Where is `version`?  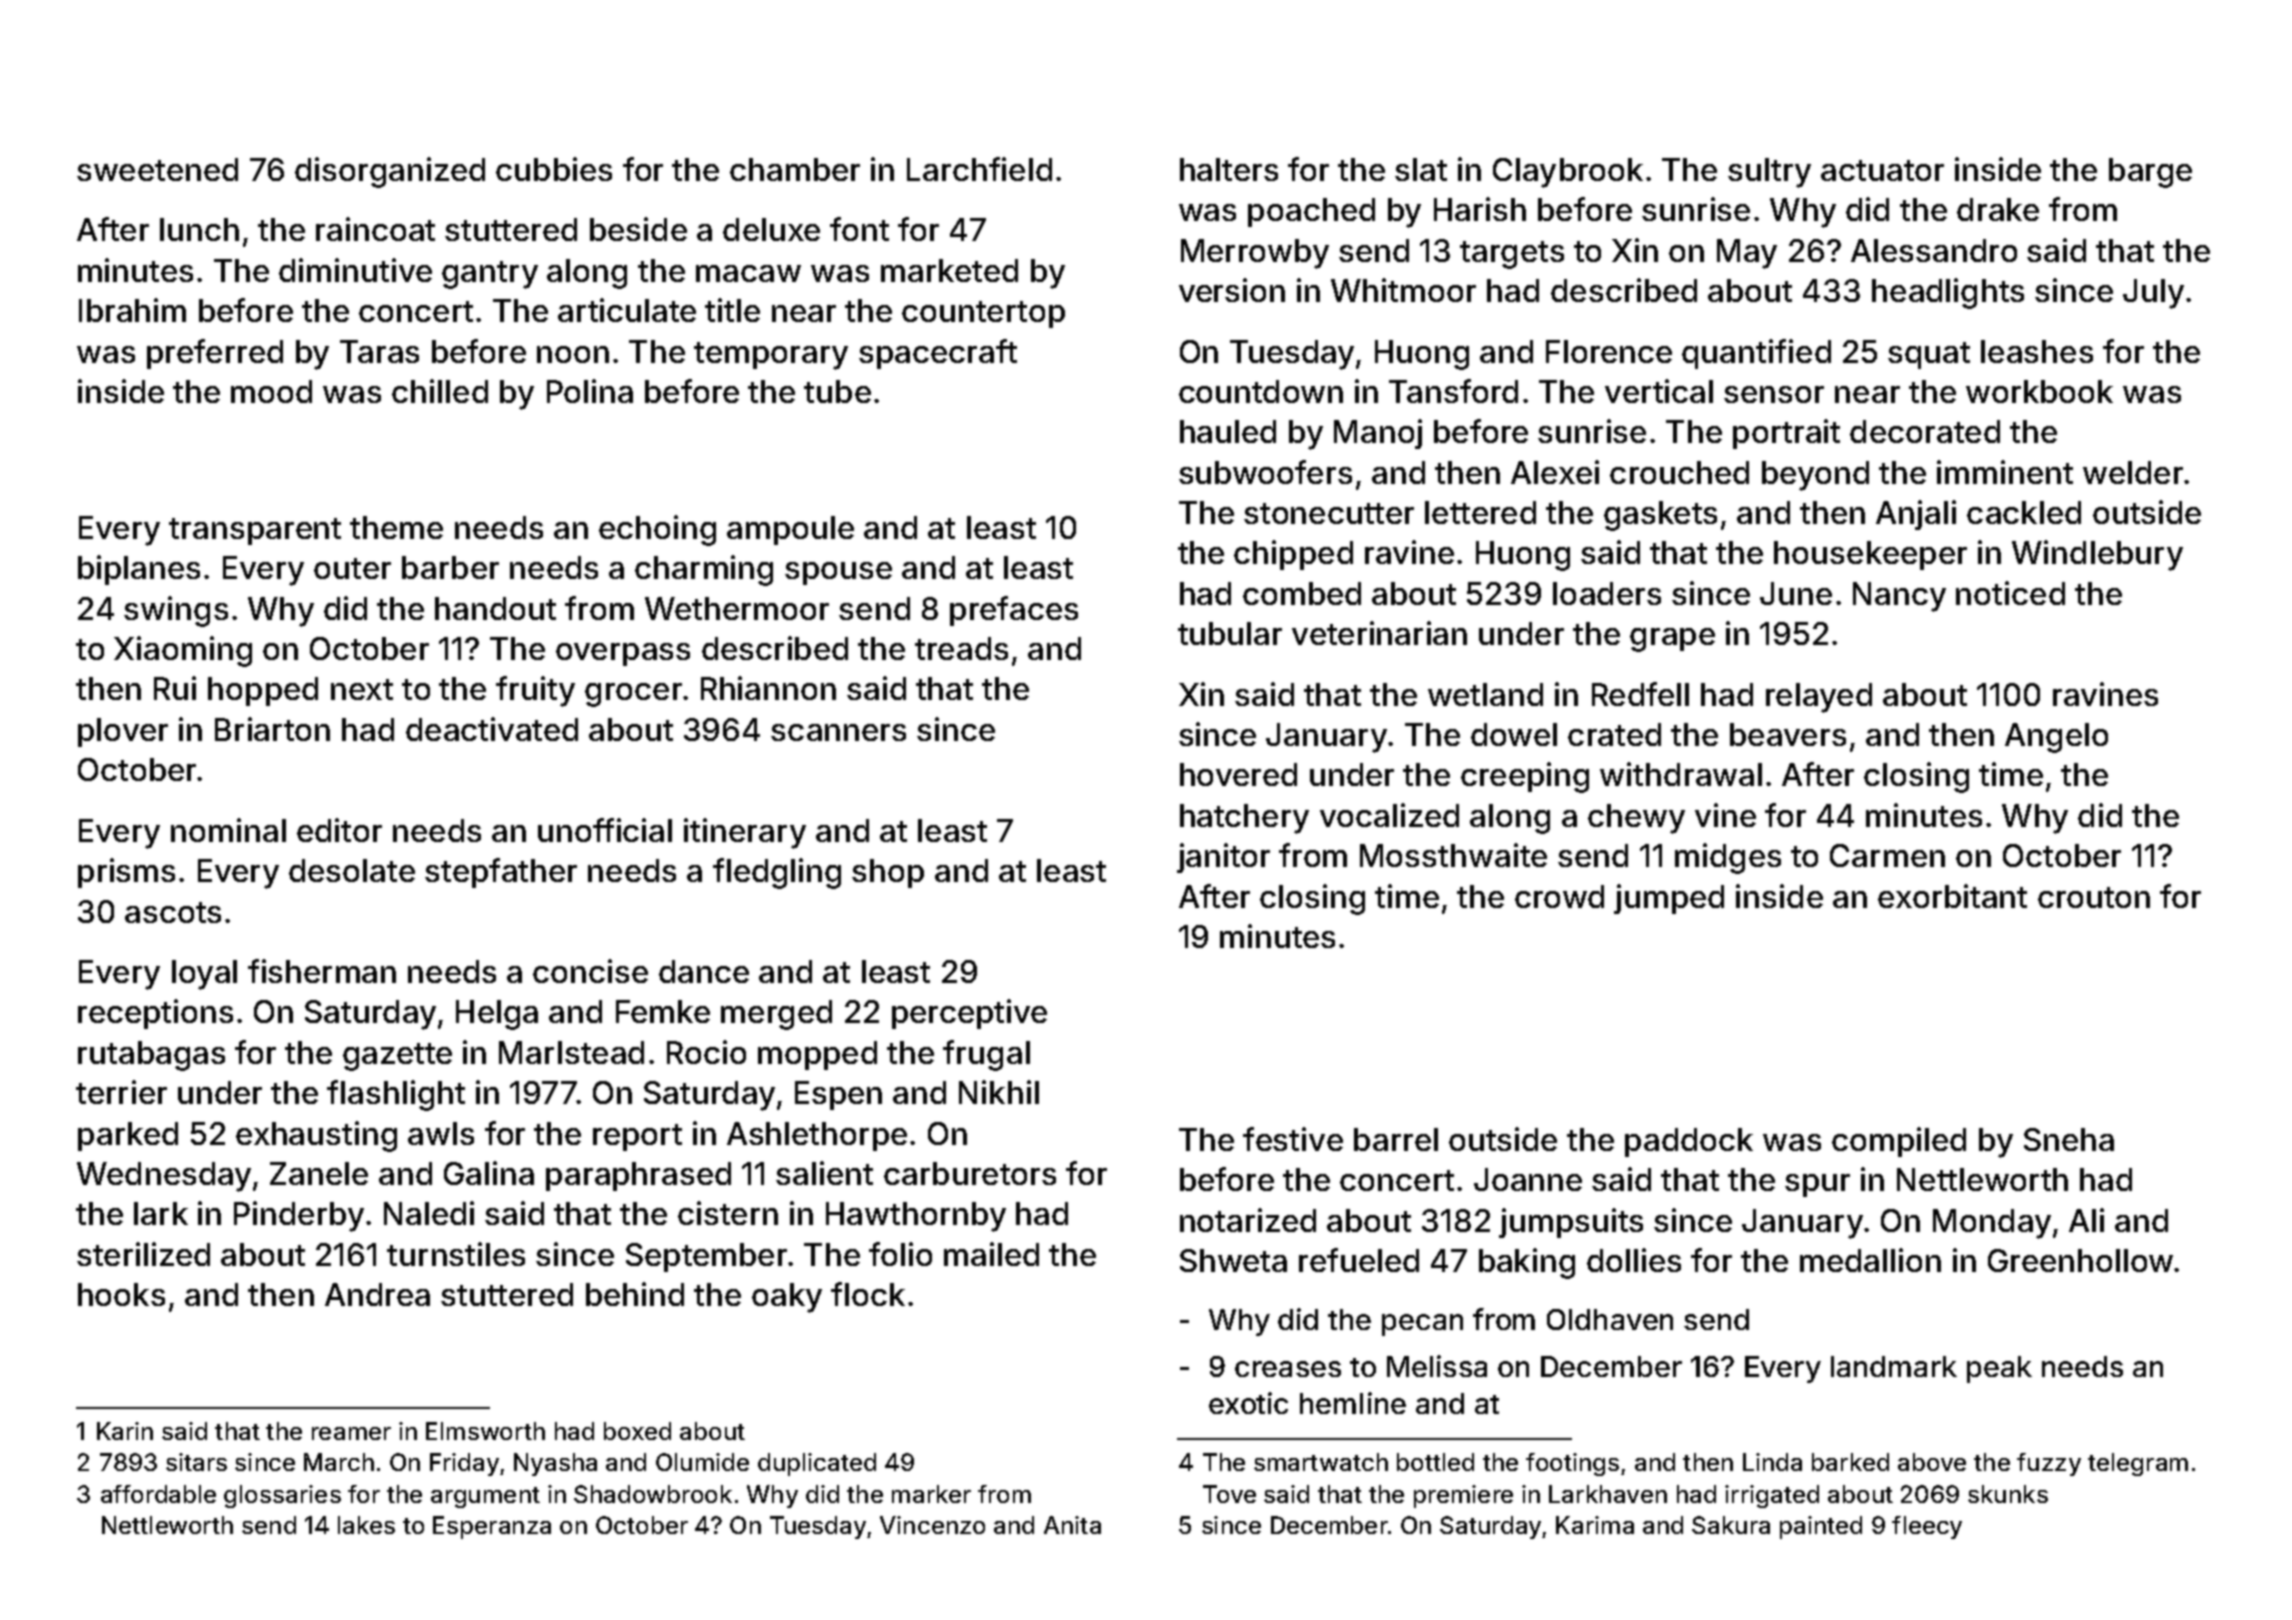 version is located at coordinates (1232, 290).
